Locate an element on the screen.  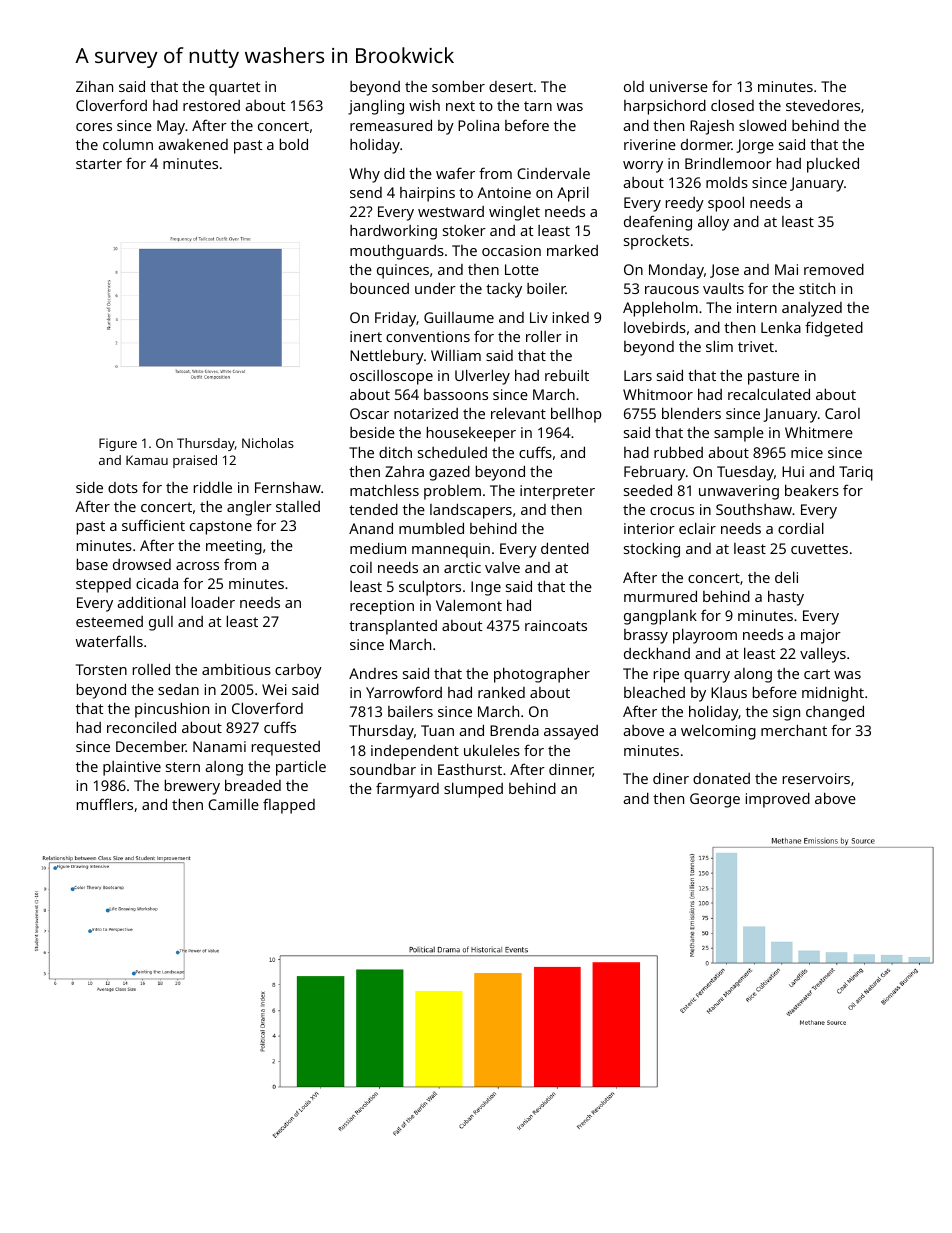
Yarrowford is located at coordinates (404, 692).
